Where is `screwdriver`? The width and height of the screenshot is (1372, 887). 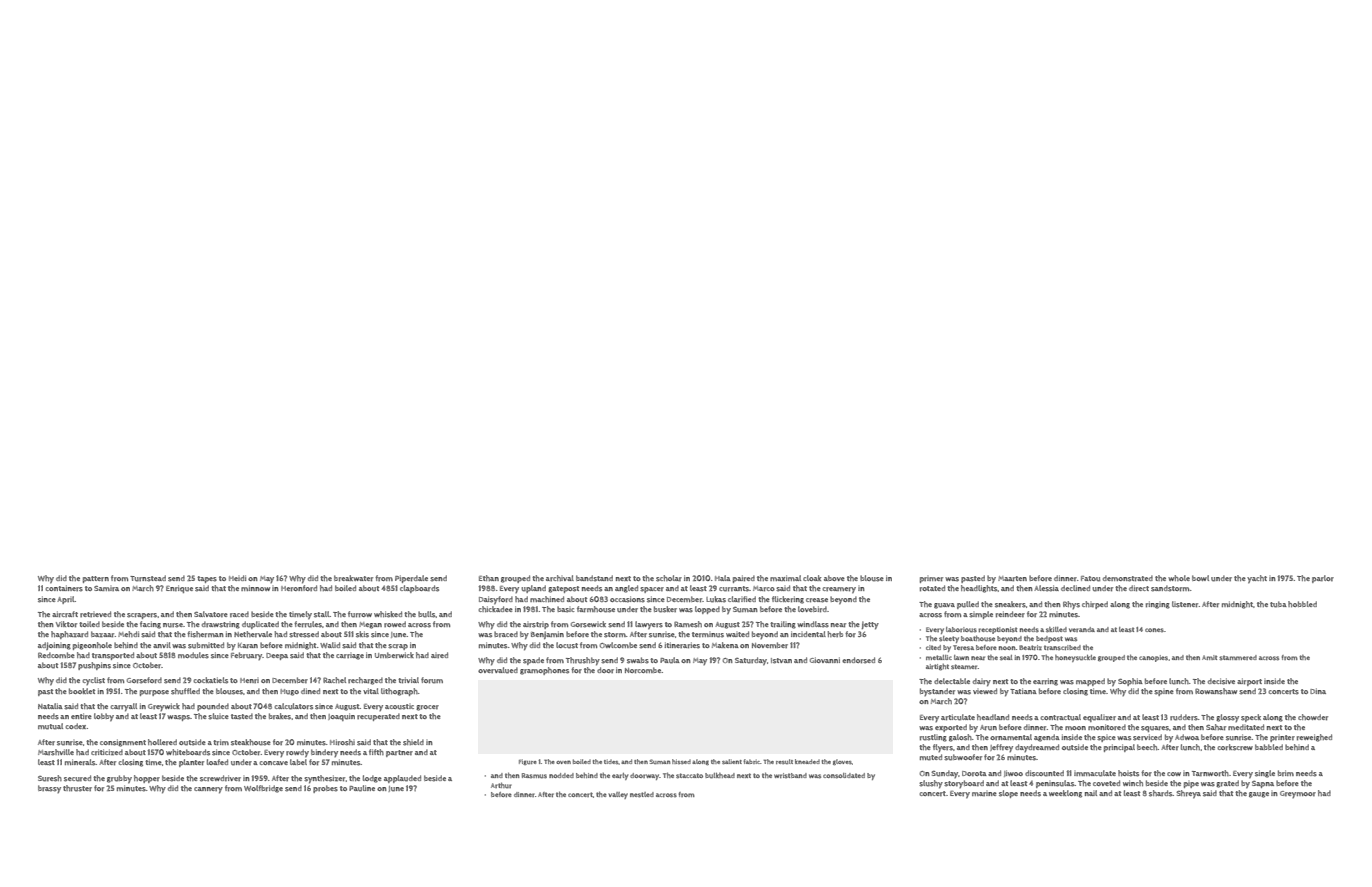
screwdriver is located at coordinates (220, 778).
